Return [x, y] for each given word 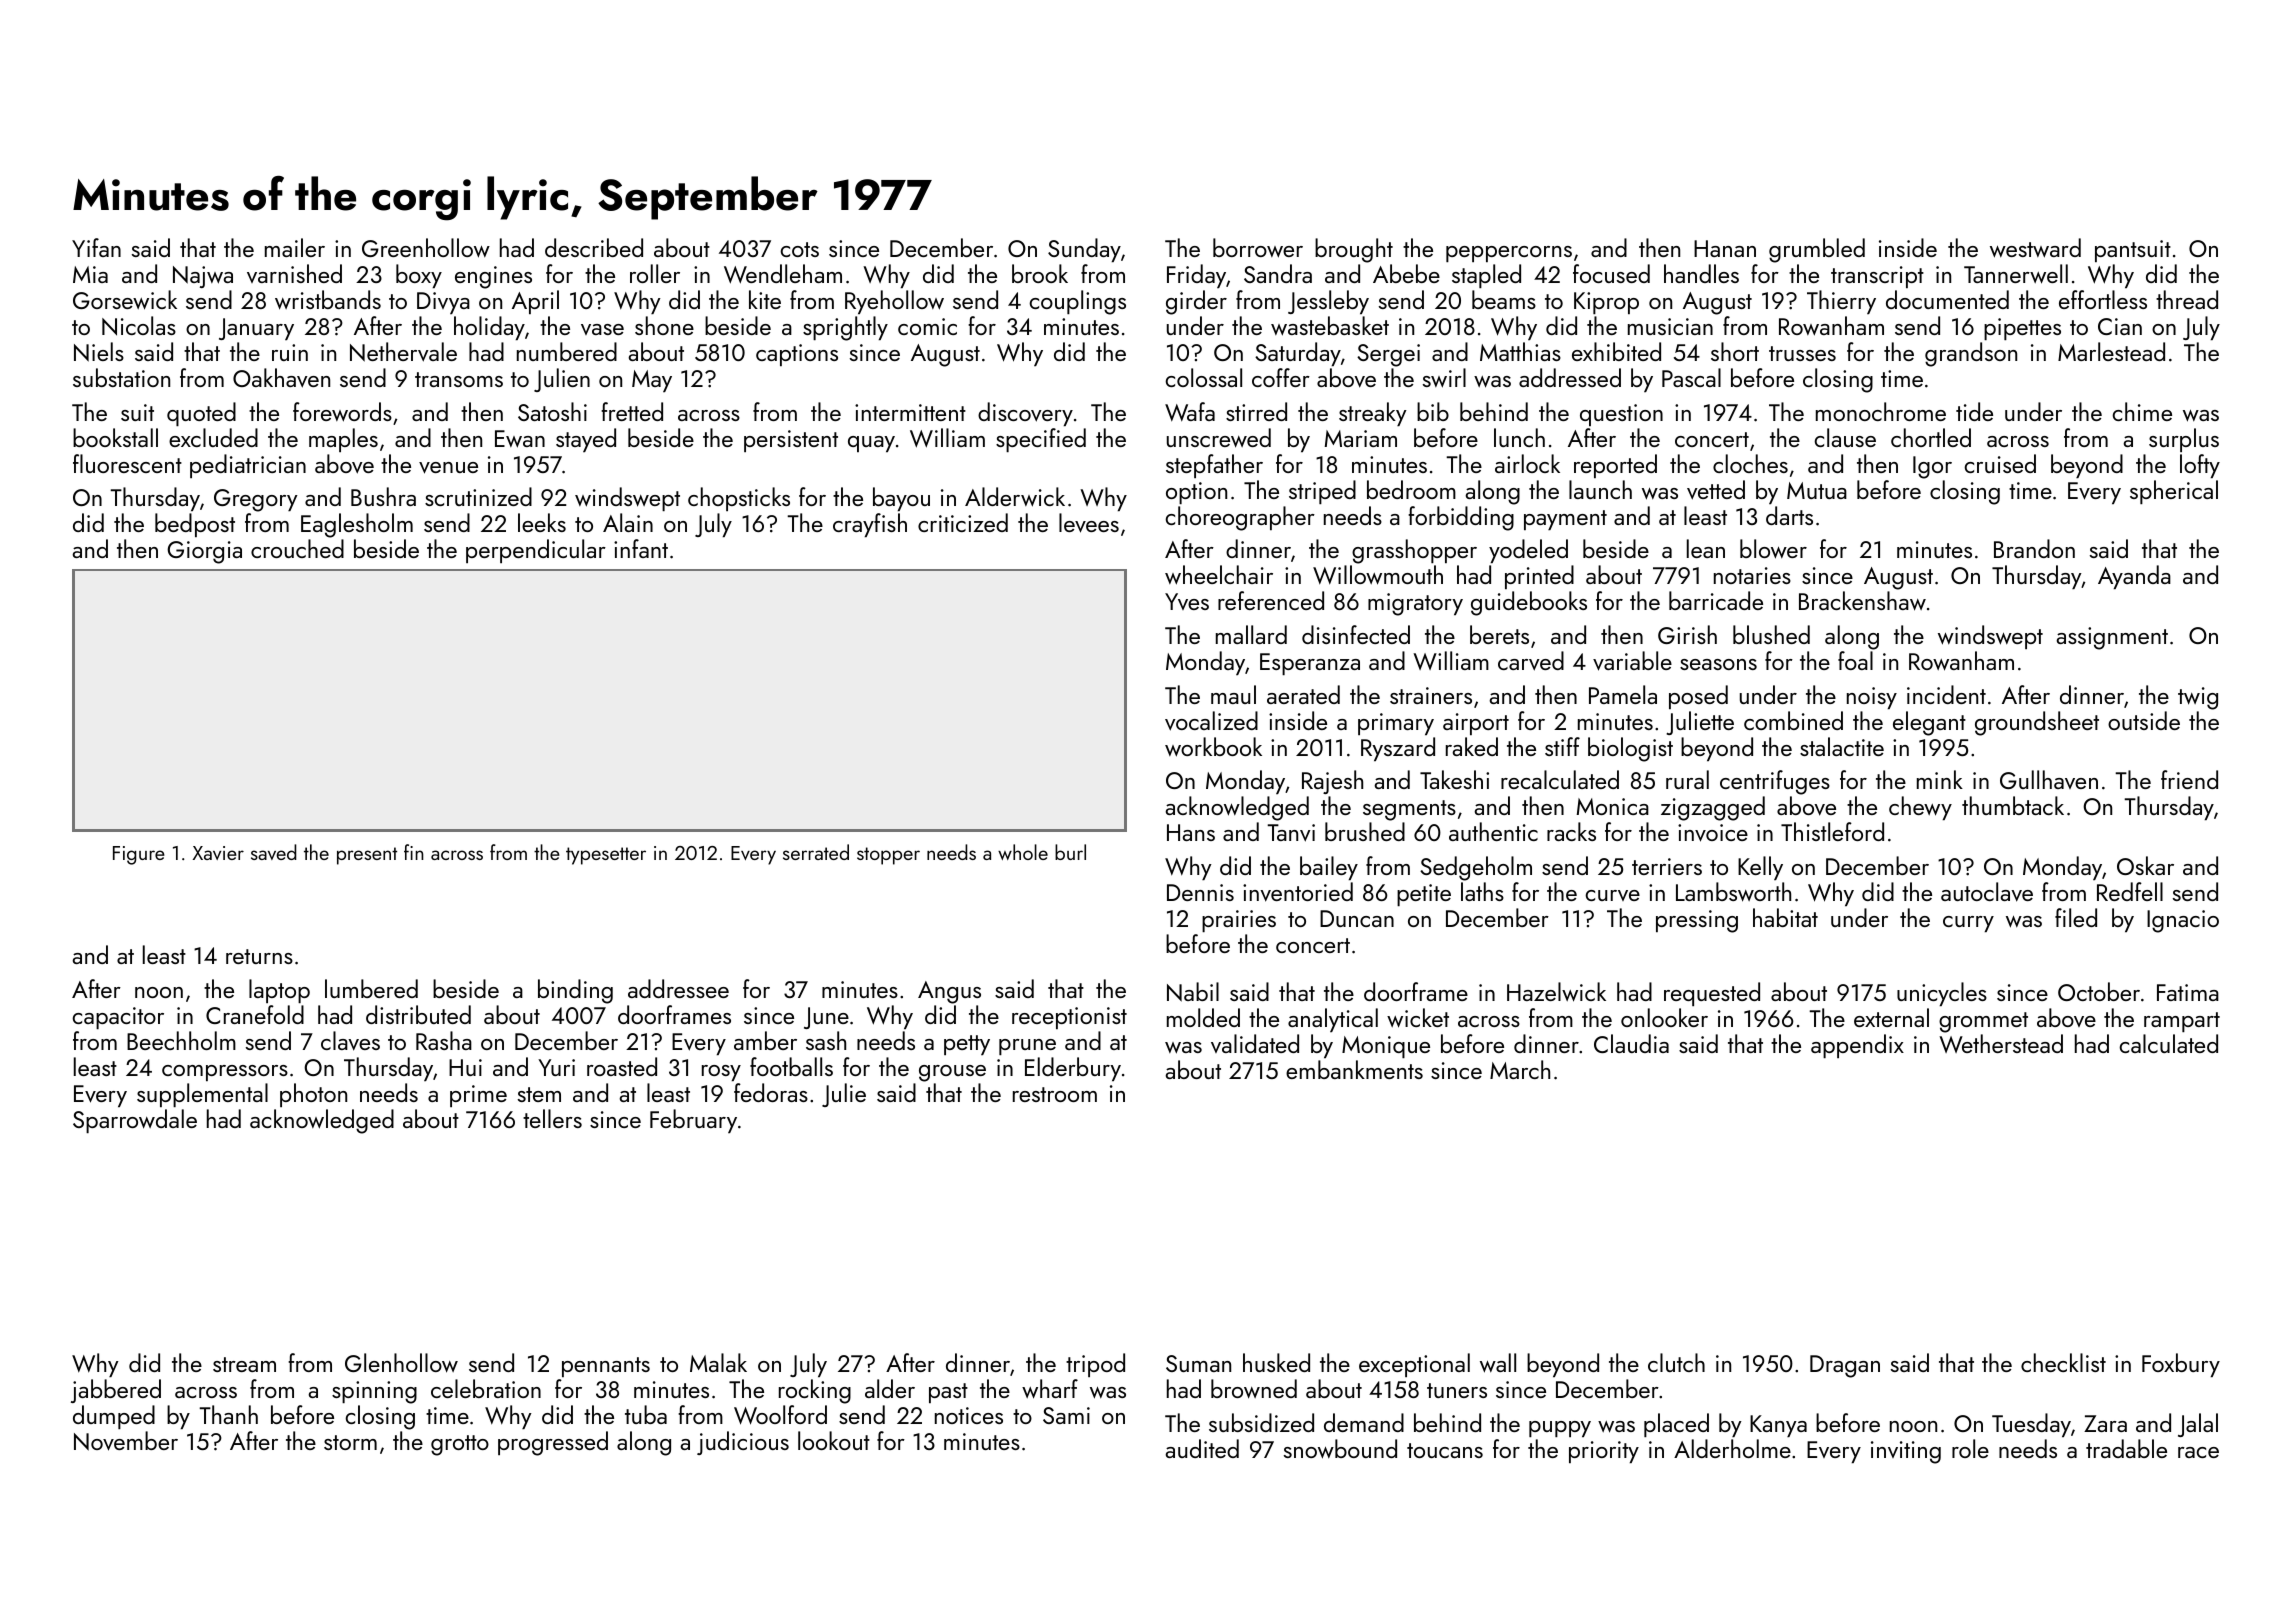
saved [274, 852]
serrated [816, 852]
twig [2198, 698]
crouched [297, 548]
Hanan [1725, 248]
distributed [418, 1014]
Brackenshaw [1862, 601]
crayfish [870, 525]
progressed [553, 1443]
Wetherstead [2001, 1043]
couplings [1077, 302]
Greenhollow [426, 248]
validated [1255, 1043]
